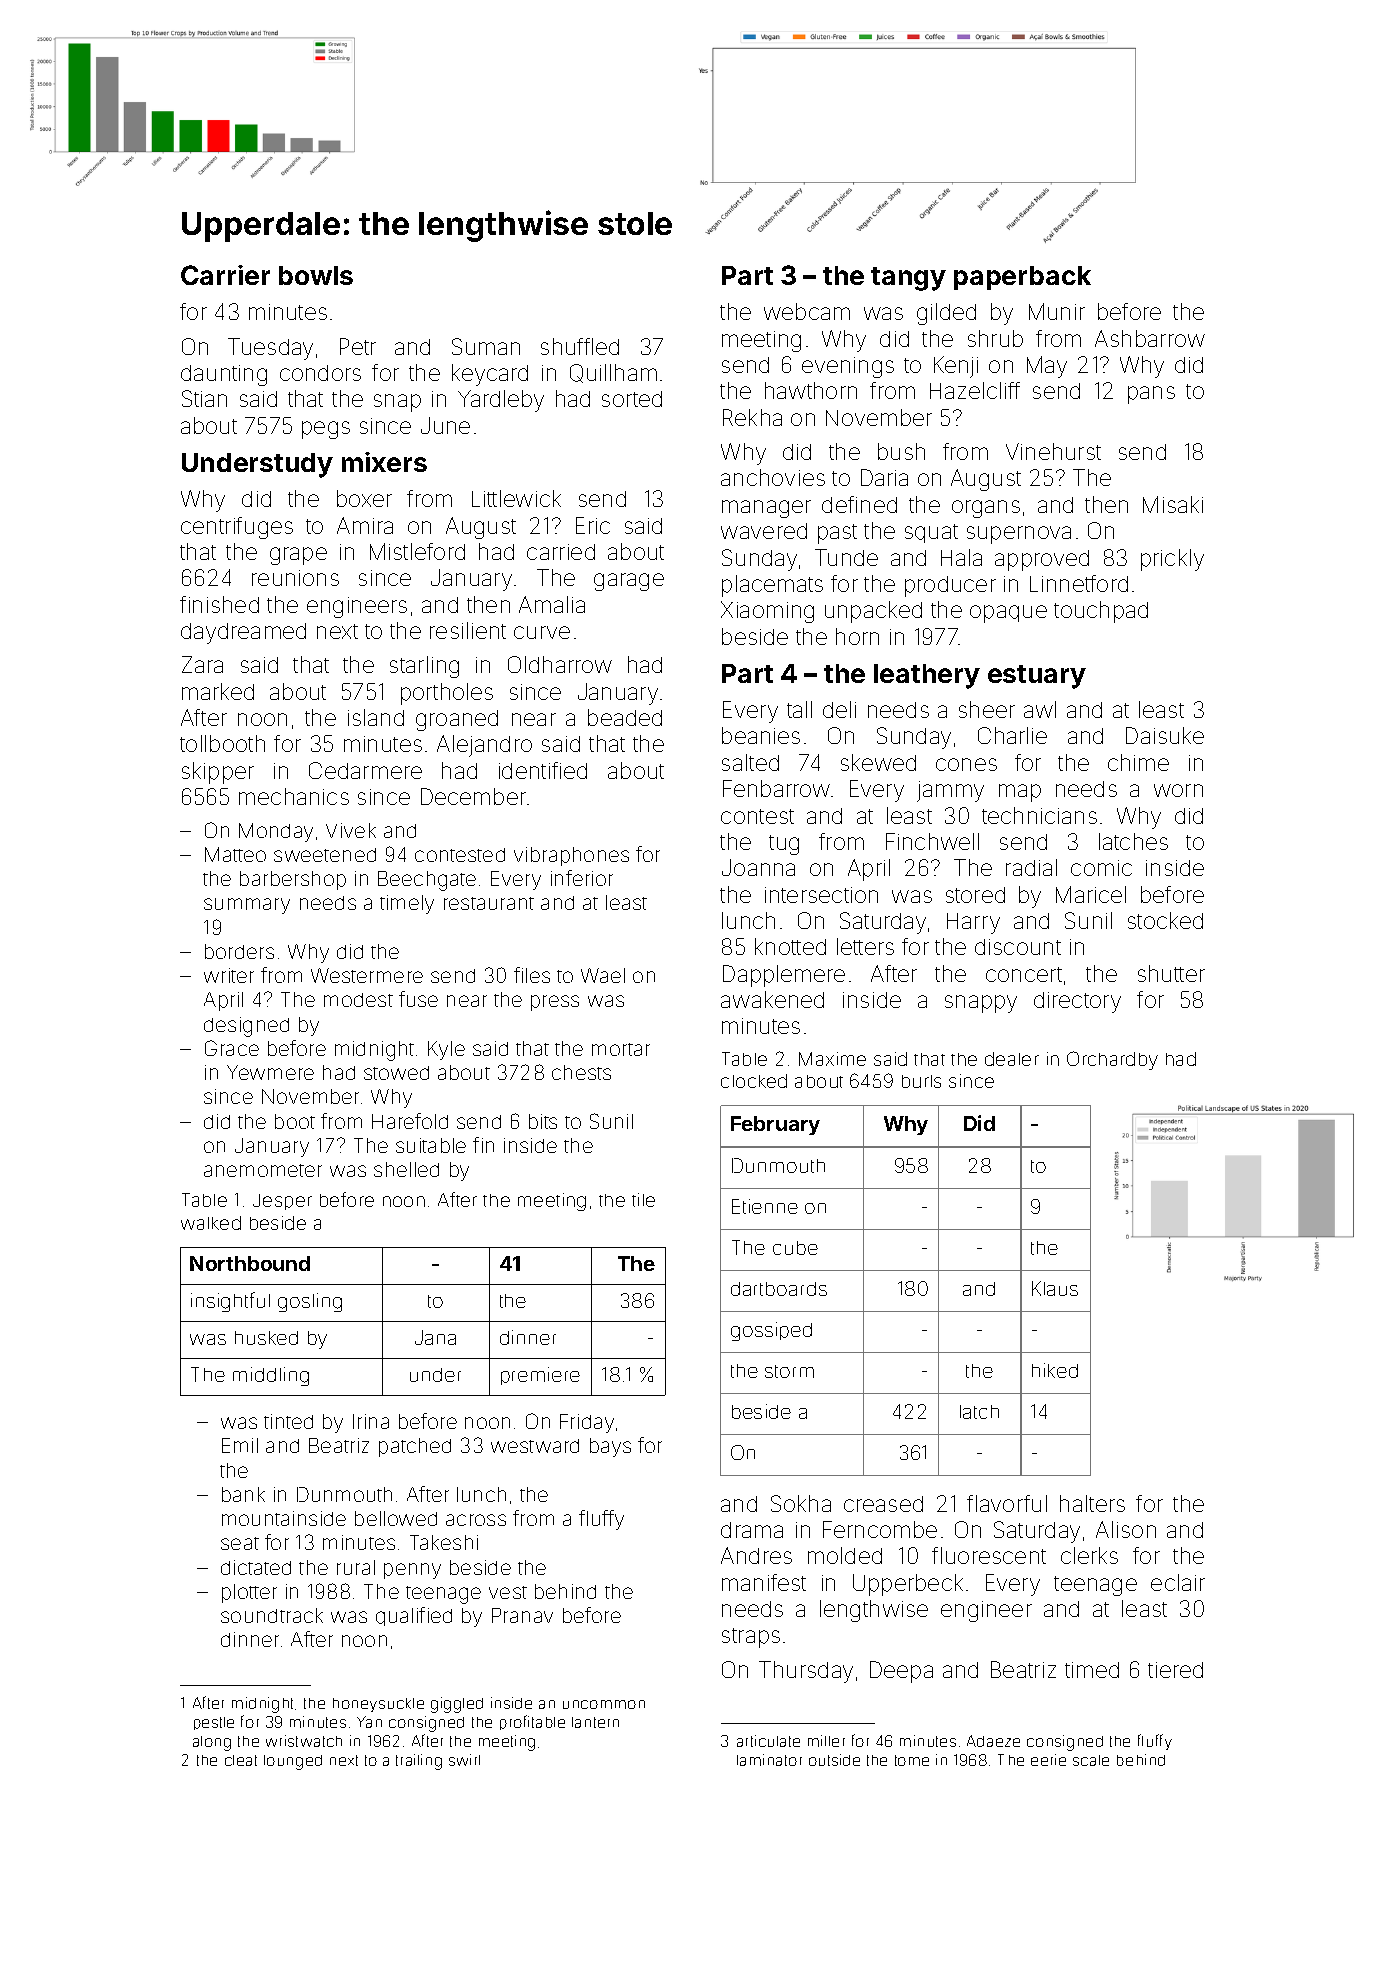 The width and height of the screenshot is (1386, 1969). I want to click on pegs, so click(326, 430).
